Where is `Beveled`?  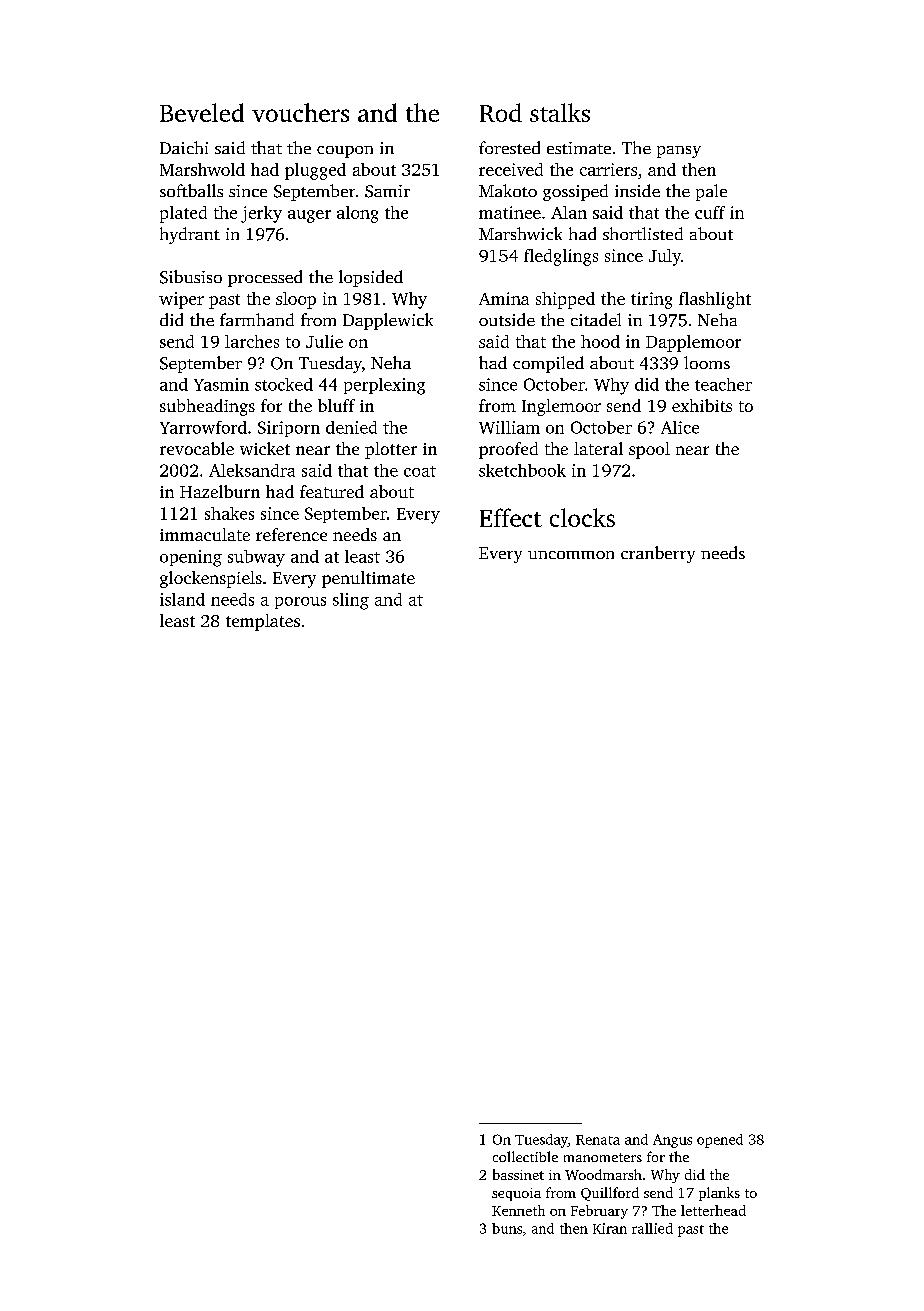 Beveled is located at coordinates (202, 112).
